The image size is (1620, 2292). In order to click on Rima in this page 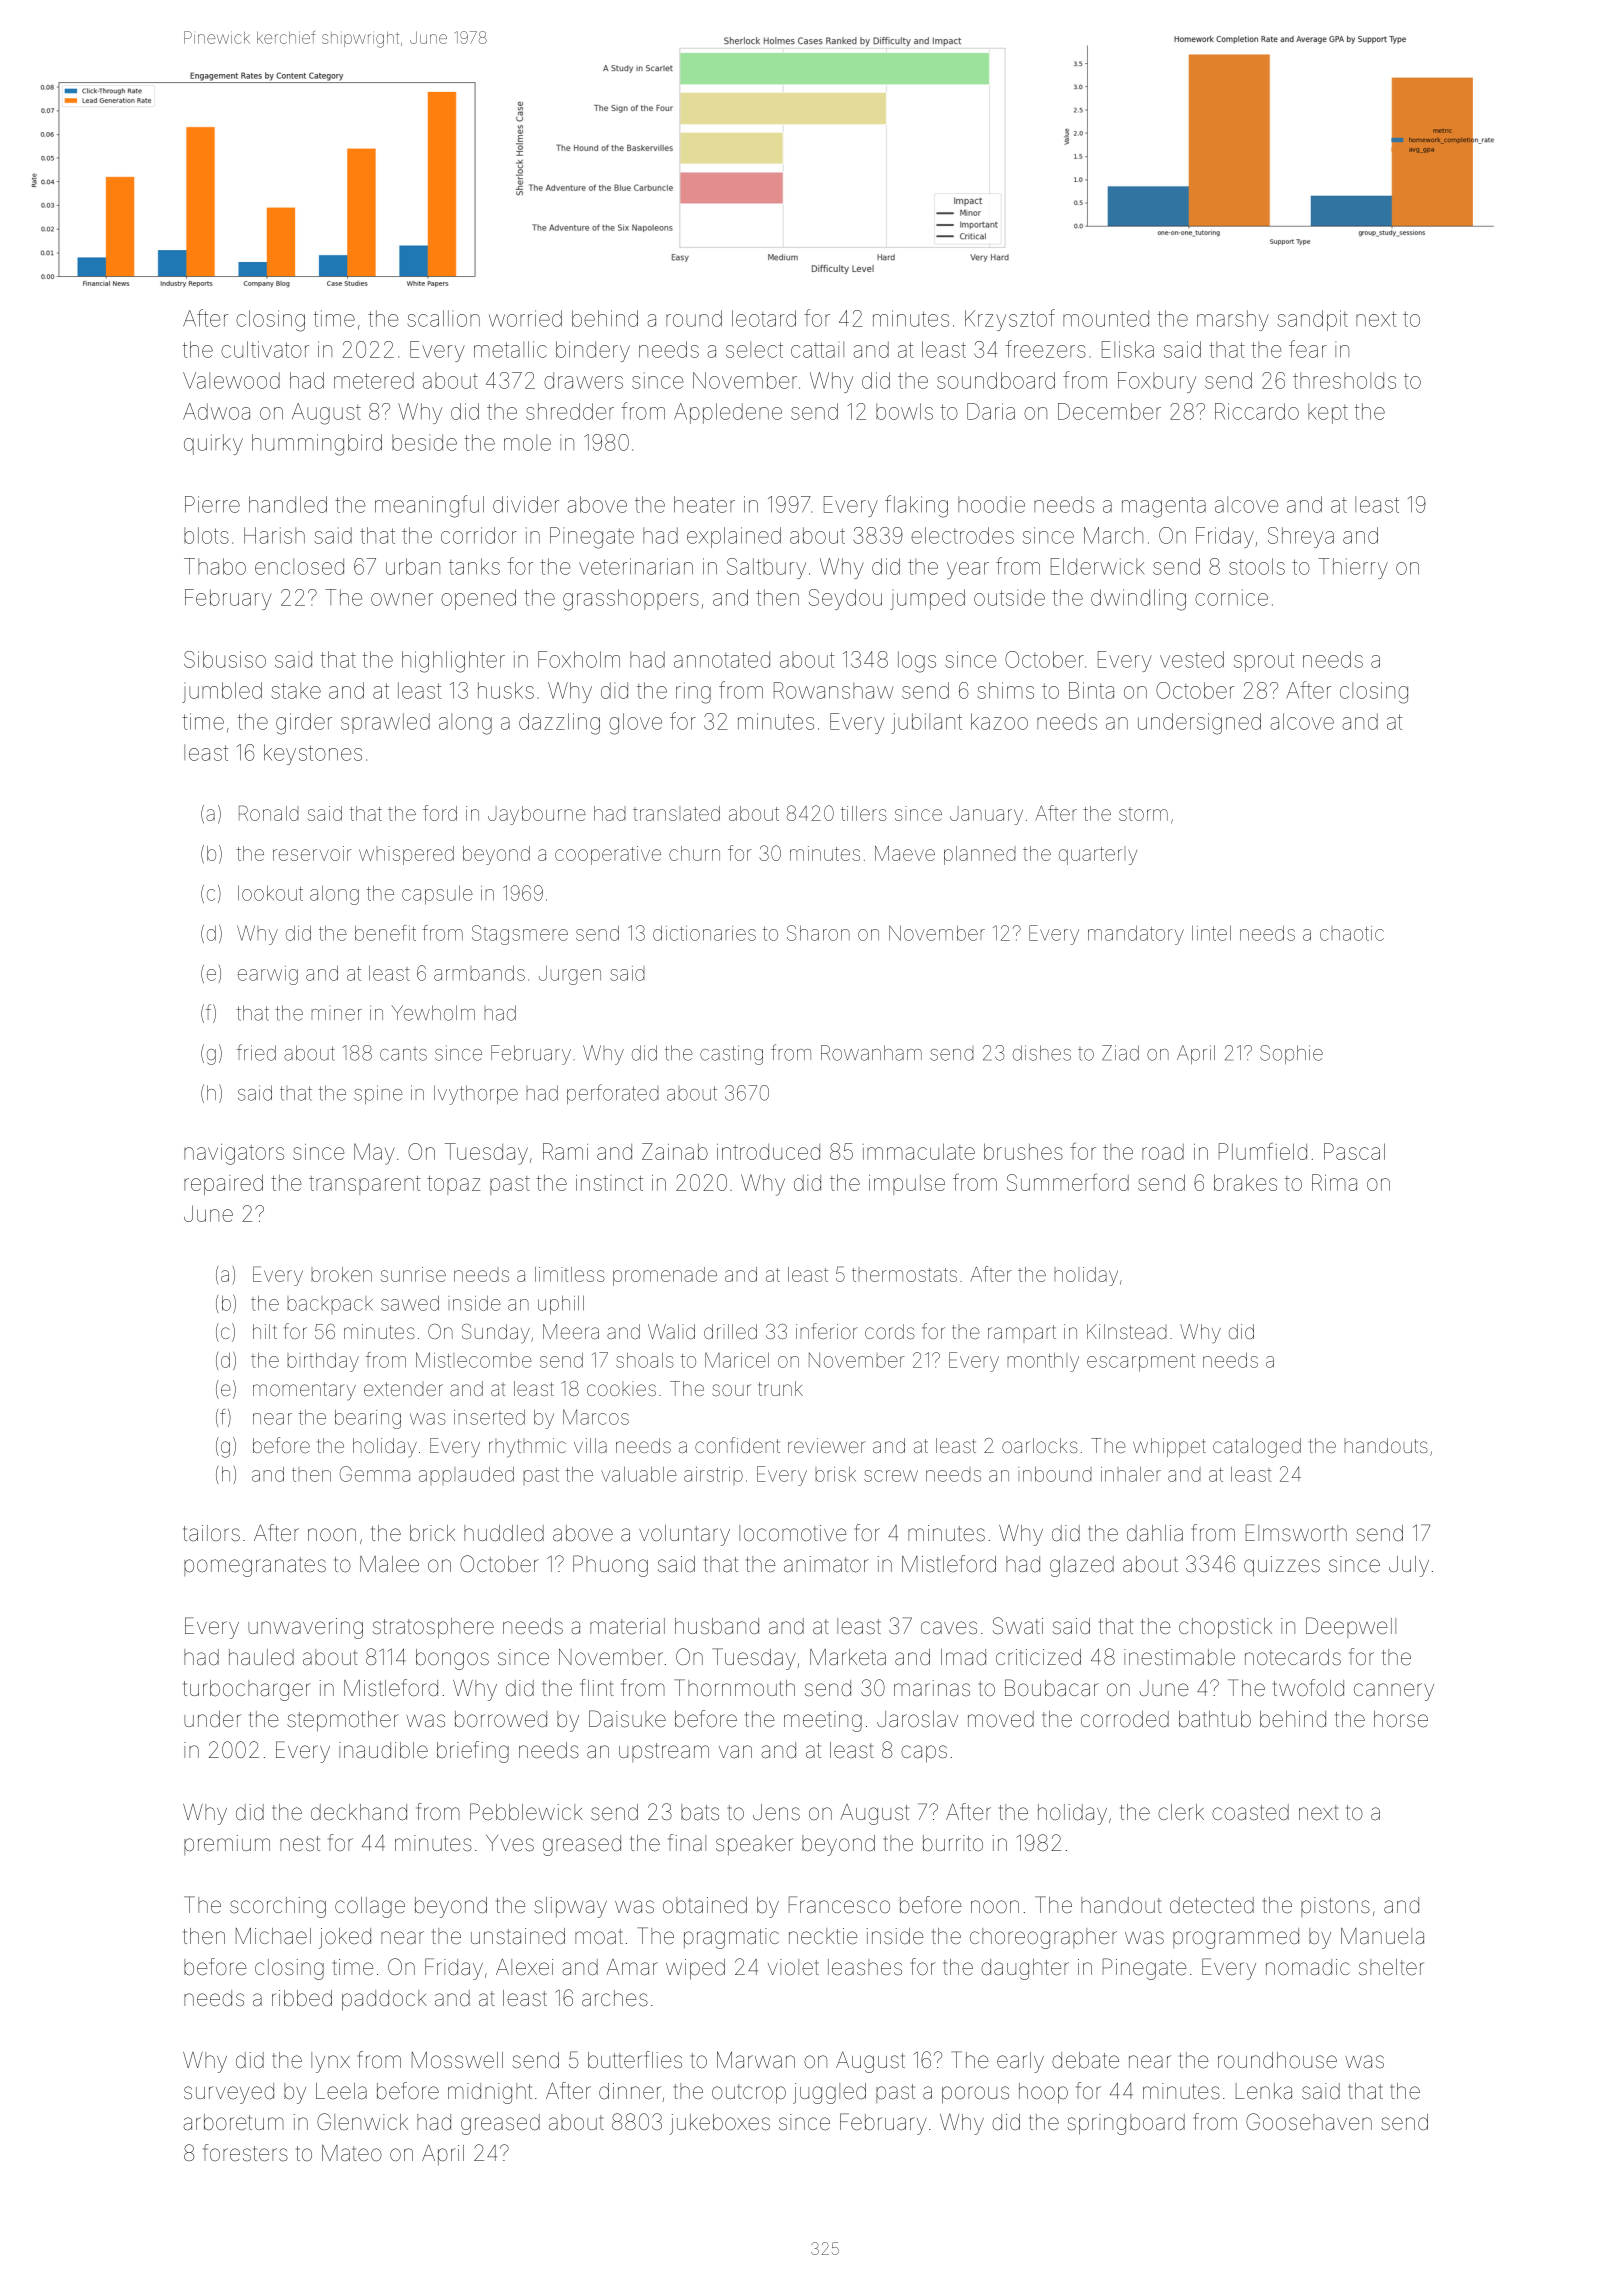, I will do `click(1334, 1182)`.
